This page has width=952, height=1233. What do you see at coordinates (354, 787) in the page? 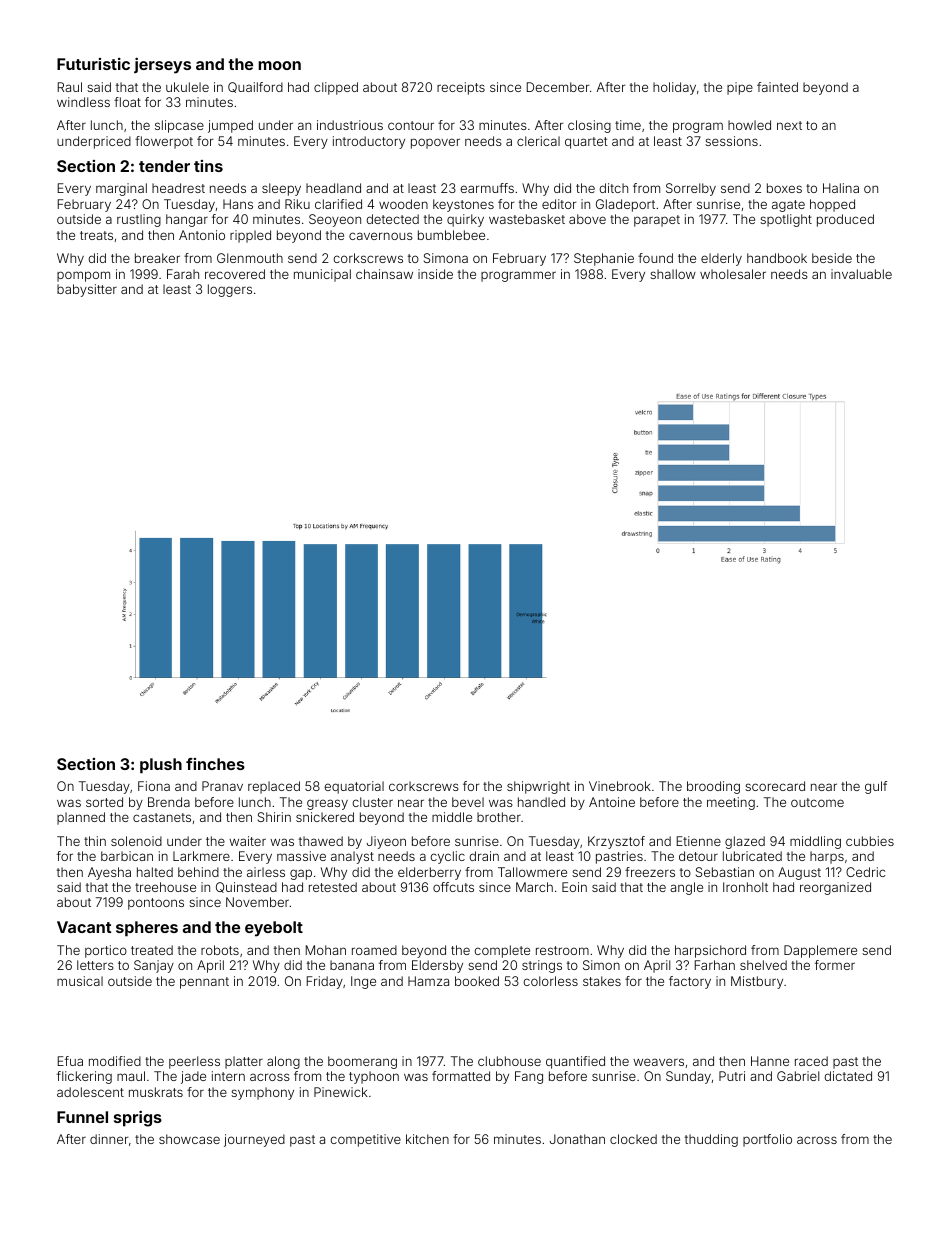
I see `equatorial` at bounding box center [354, 787].
